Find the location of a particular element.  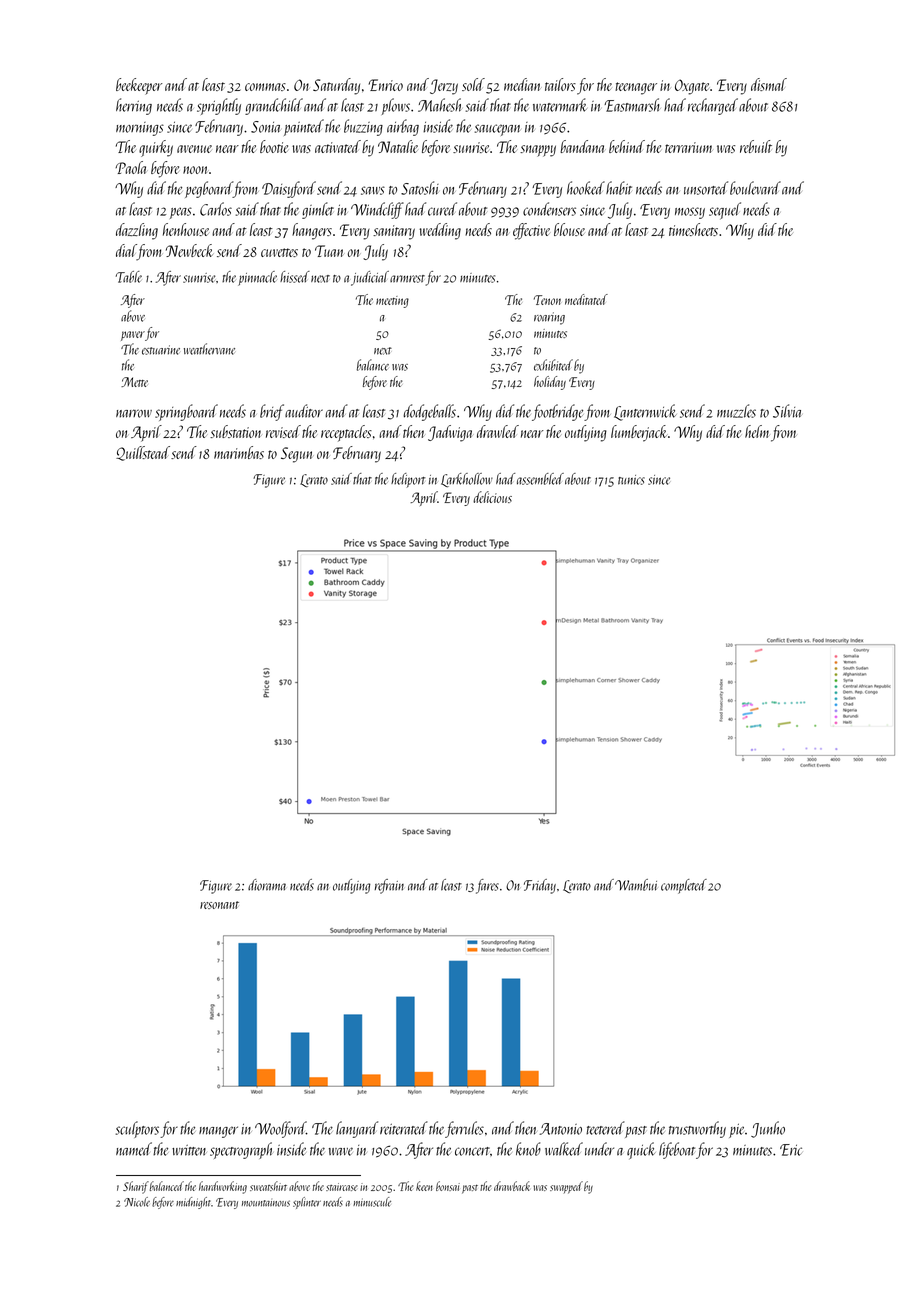

Wambui is located at coordinates (636, 885).
